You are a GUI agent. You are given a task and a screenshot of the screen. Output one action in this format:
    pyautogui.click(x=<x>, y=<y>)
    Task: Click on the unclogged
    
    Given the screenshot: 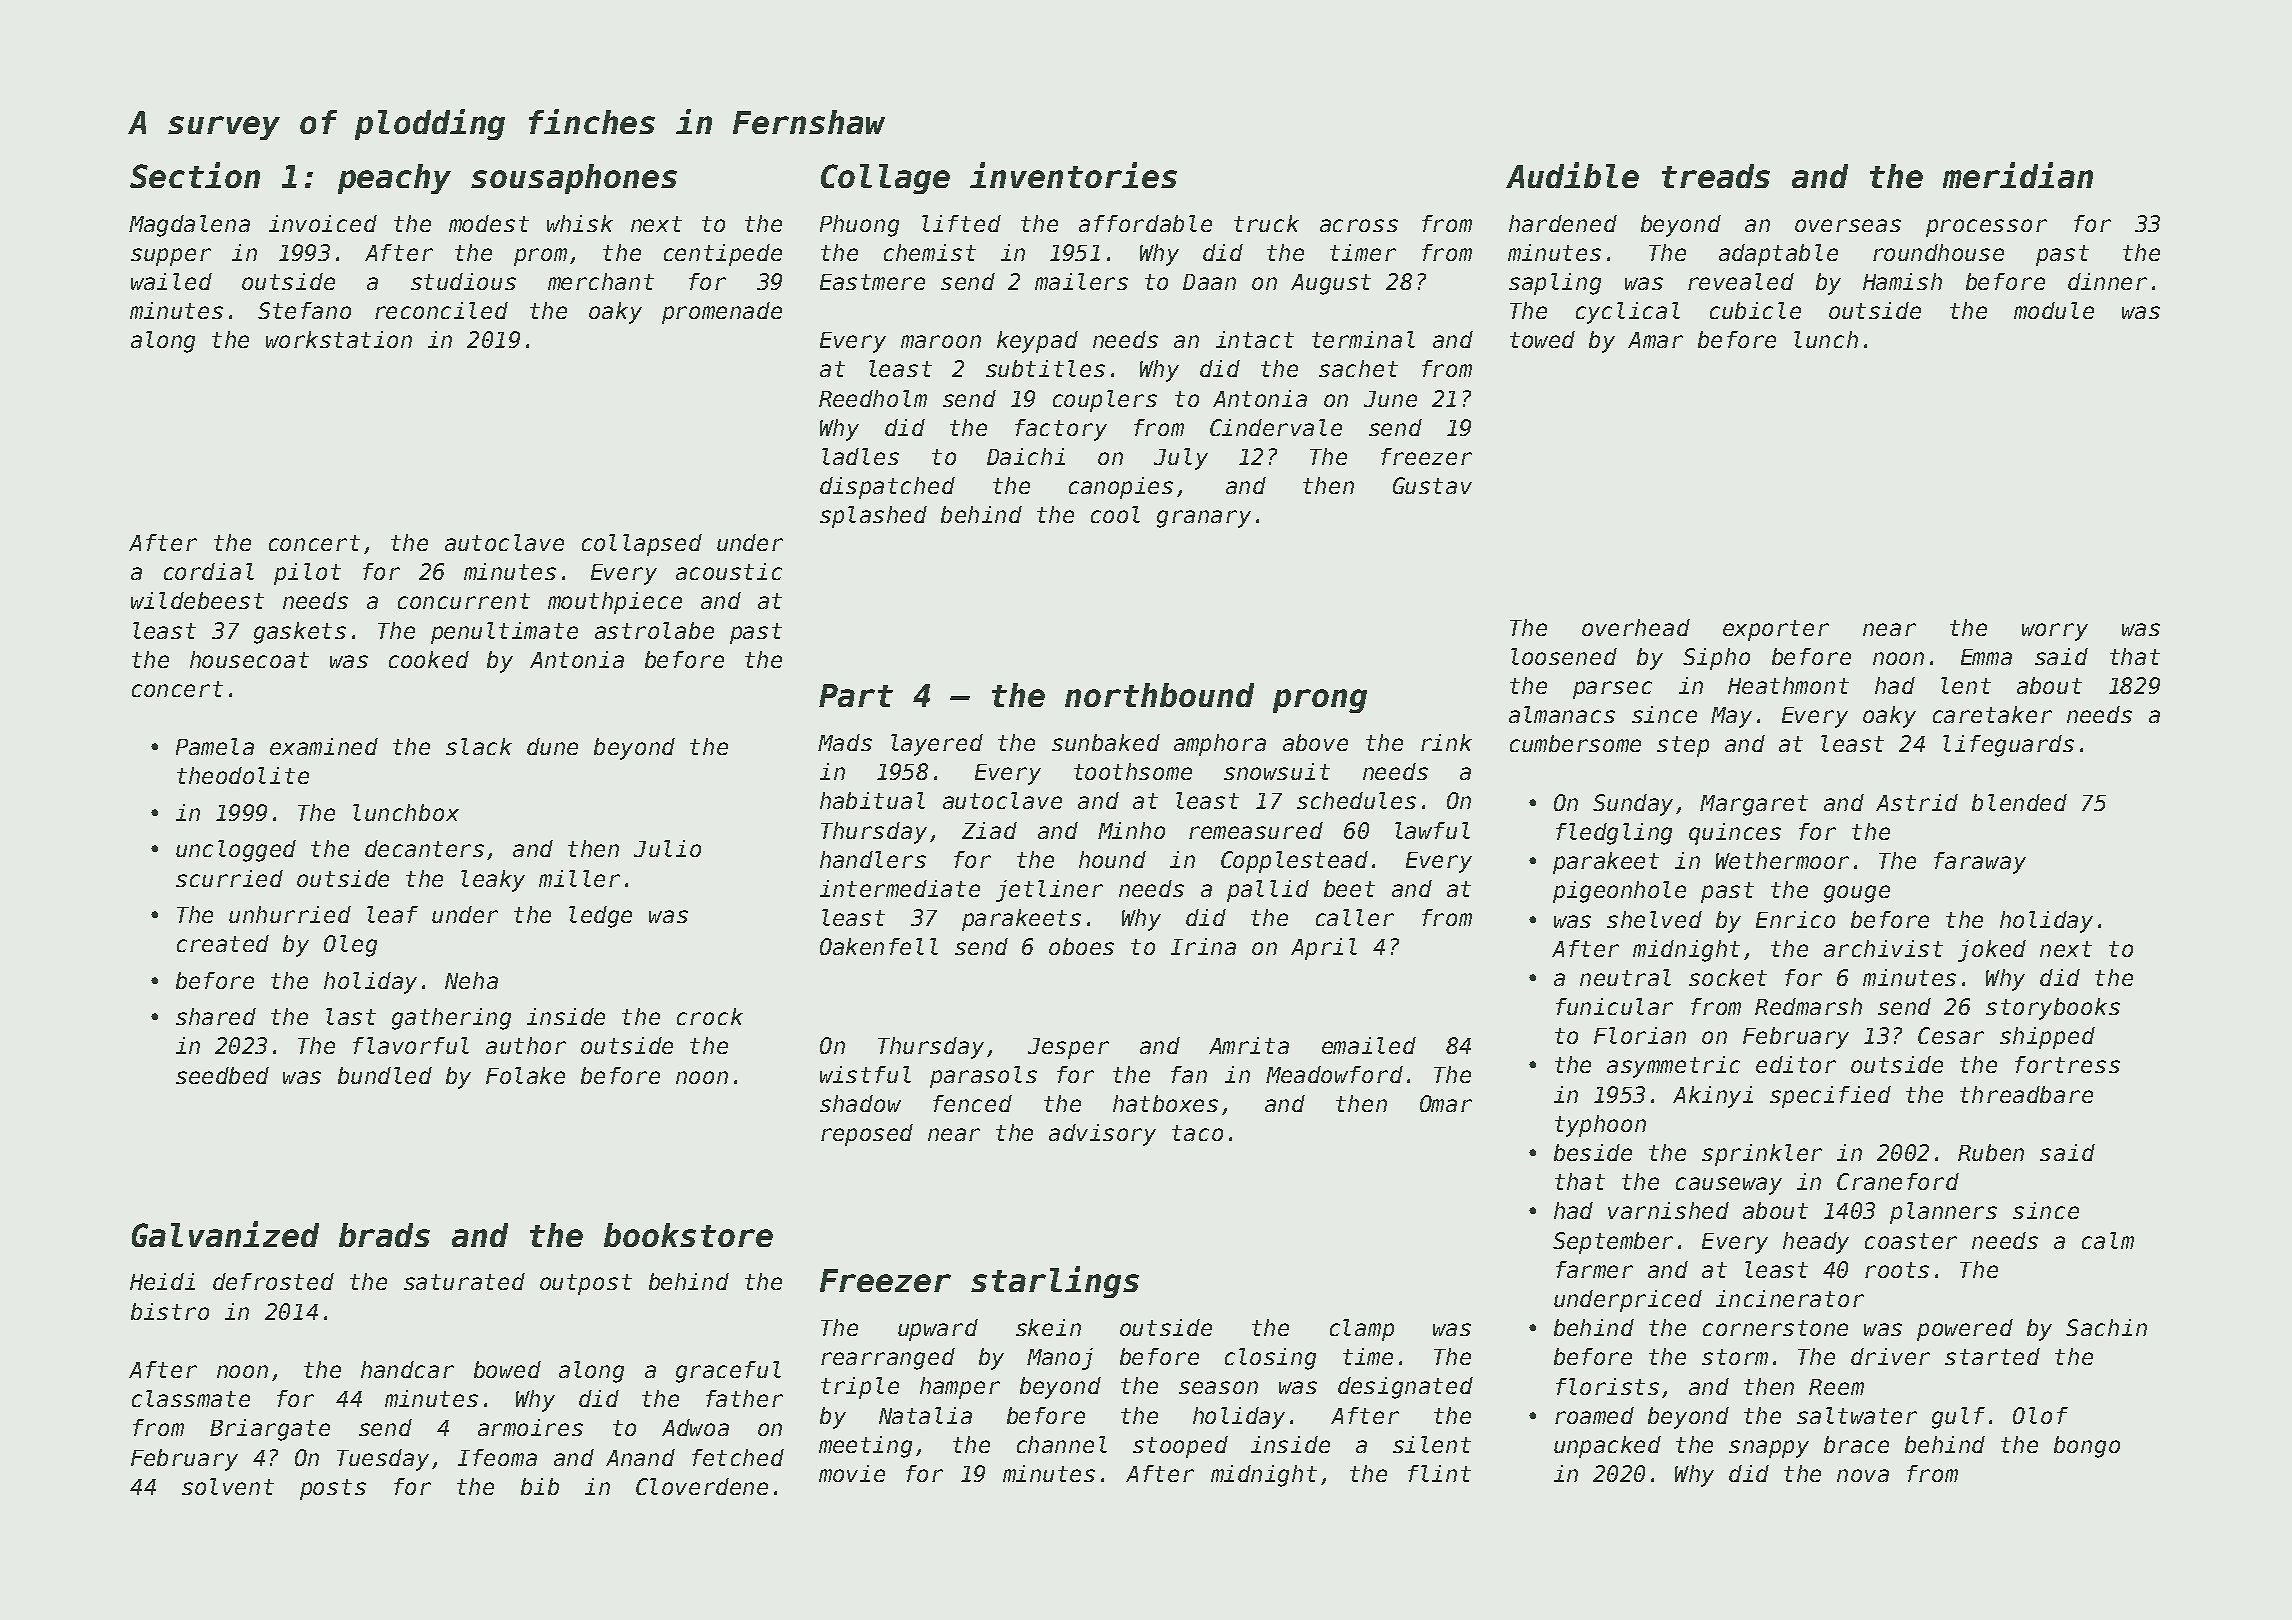 What is the action you would take?
    pyautogui.click(x=236, y=851)
